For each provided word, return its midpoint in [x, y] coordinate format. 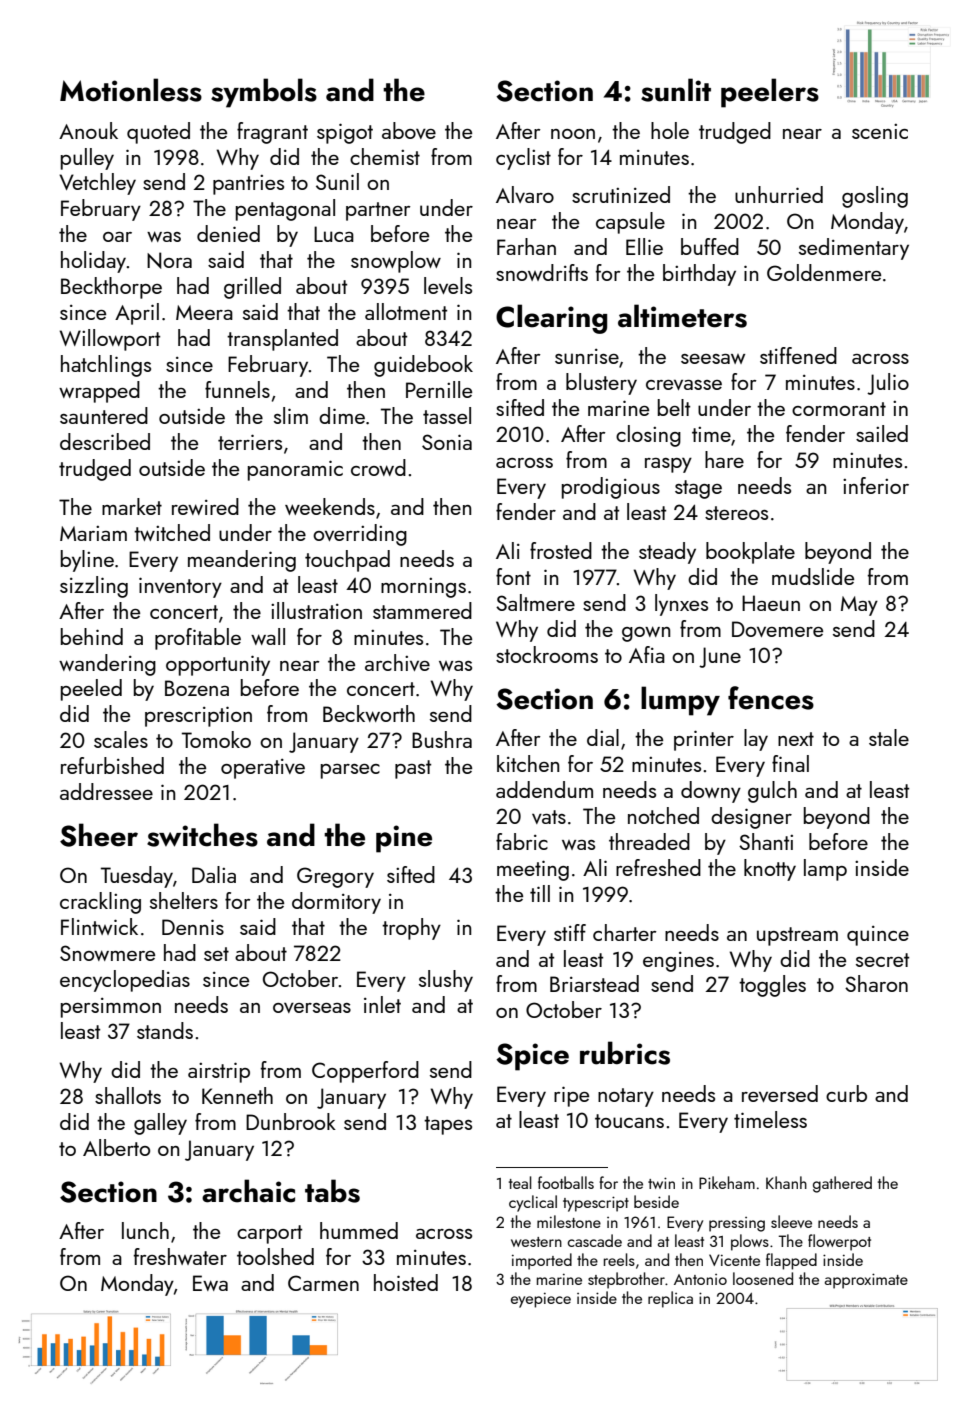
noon [573, 134]
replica [670, 1299]
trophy [411, 929]
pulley [87, 159]
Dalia [214, 874]
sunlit [676, 90]
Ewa [210, 1283]
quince [878, 936]
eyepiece [541, 1300]
